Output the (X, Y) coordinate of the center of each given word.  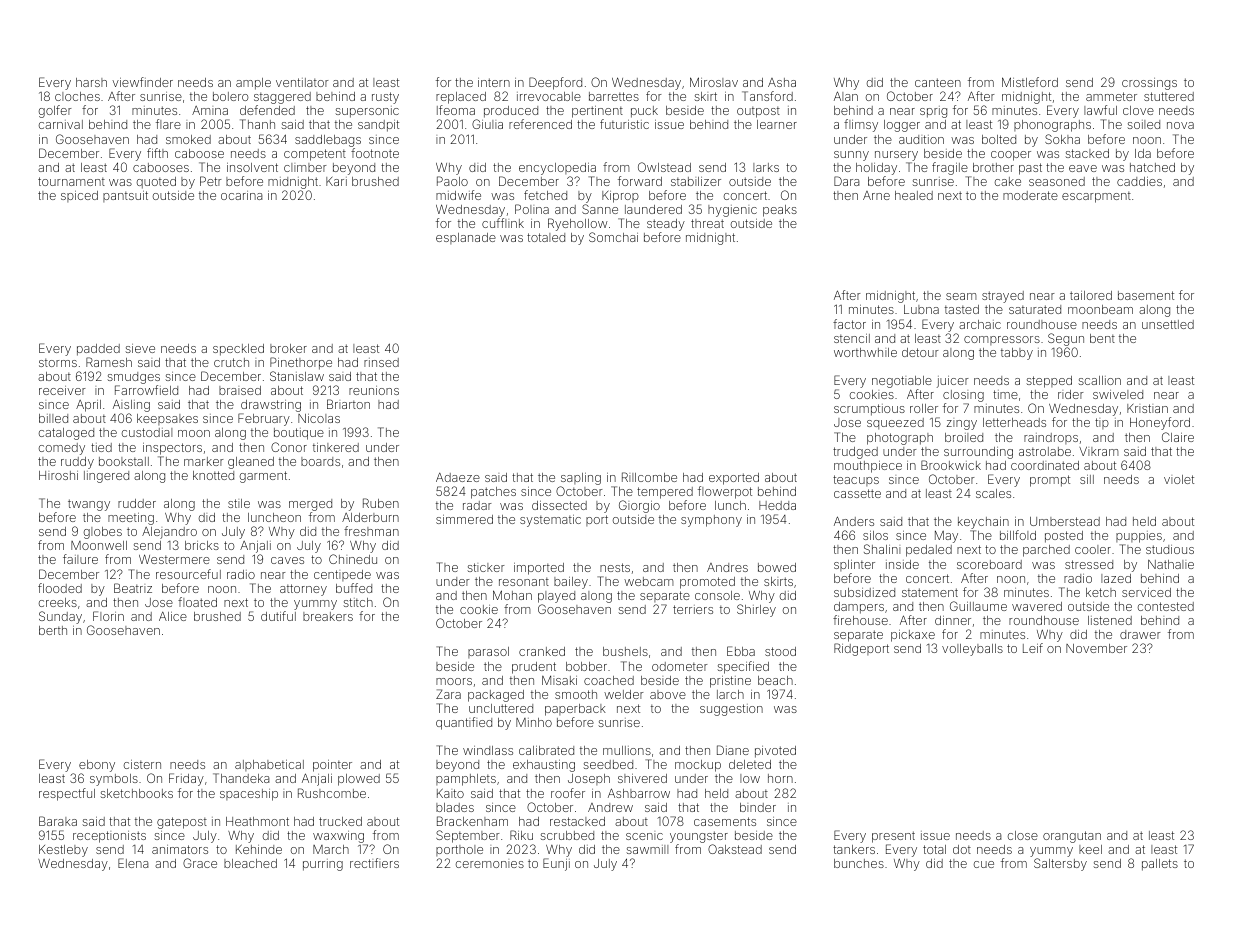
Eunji (556, 864)
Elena (133, 863)
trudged (855, 453)
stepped (1049, 382)
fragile (950, 168)
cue (984, 864)
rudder (137, 503)
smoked (188, 139)
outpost (758, 112)
